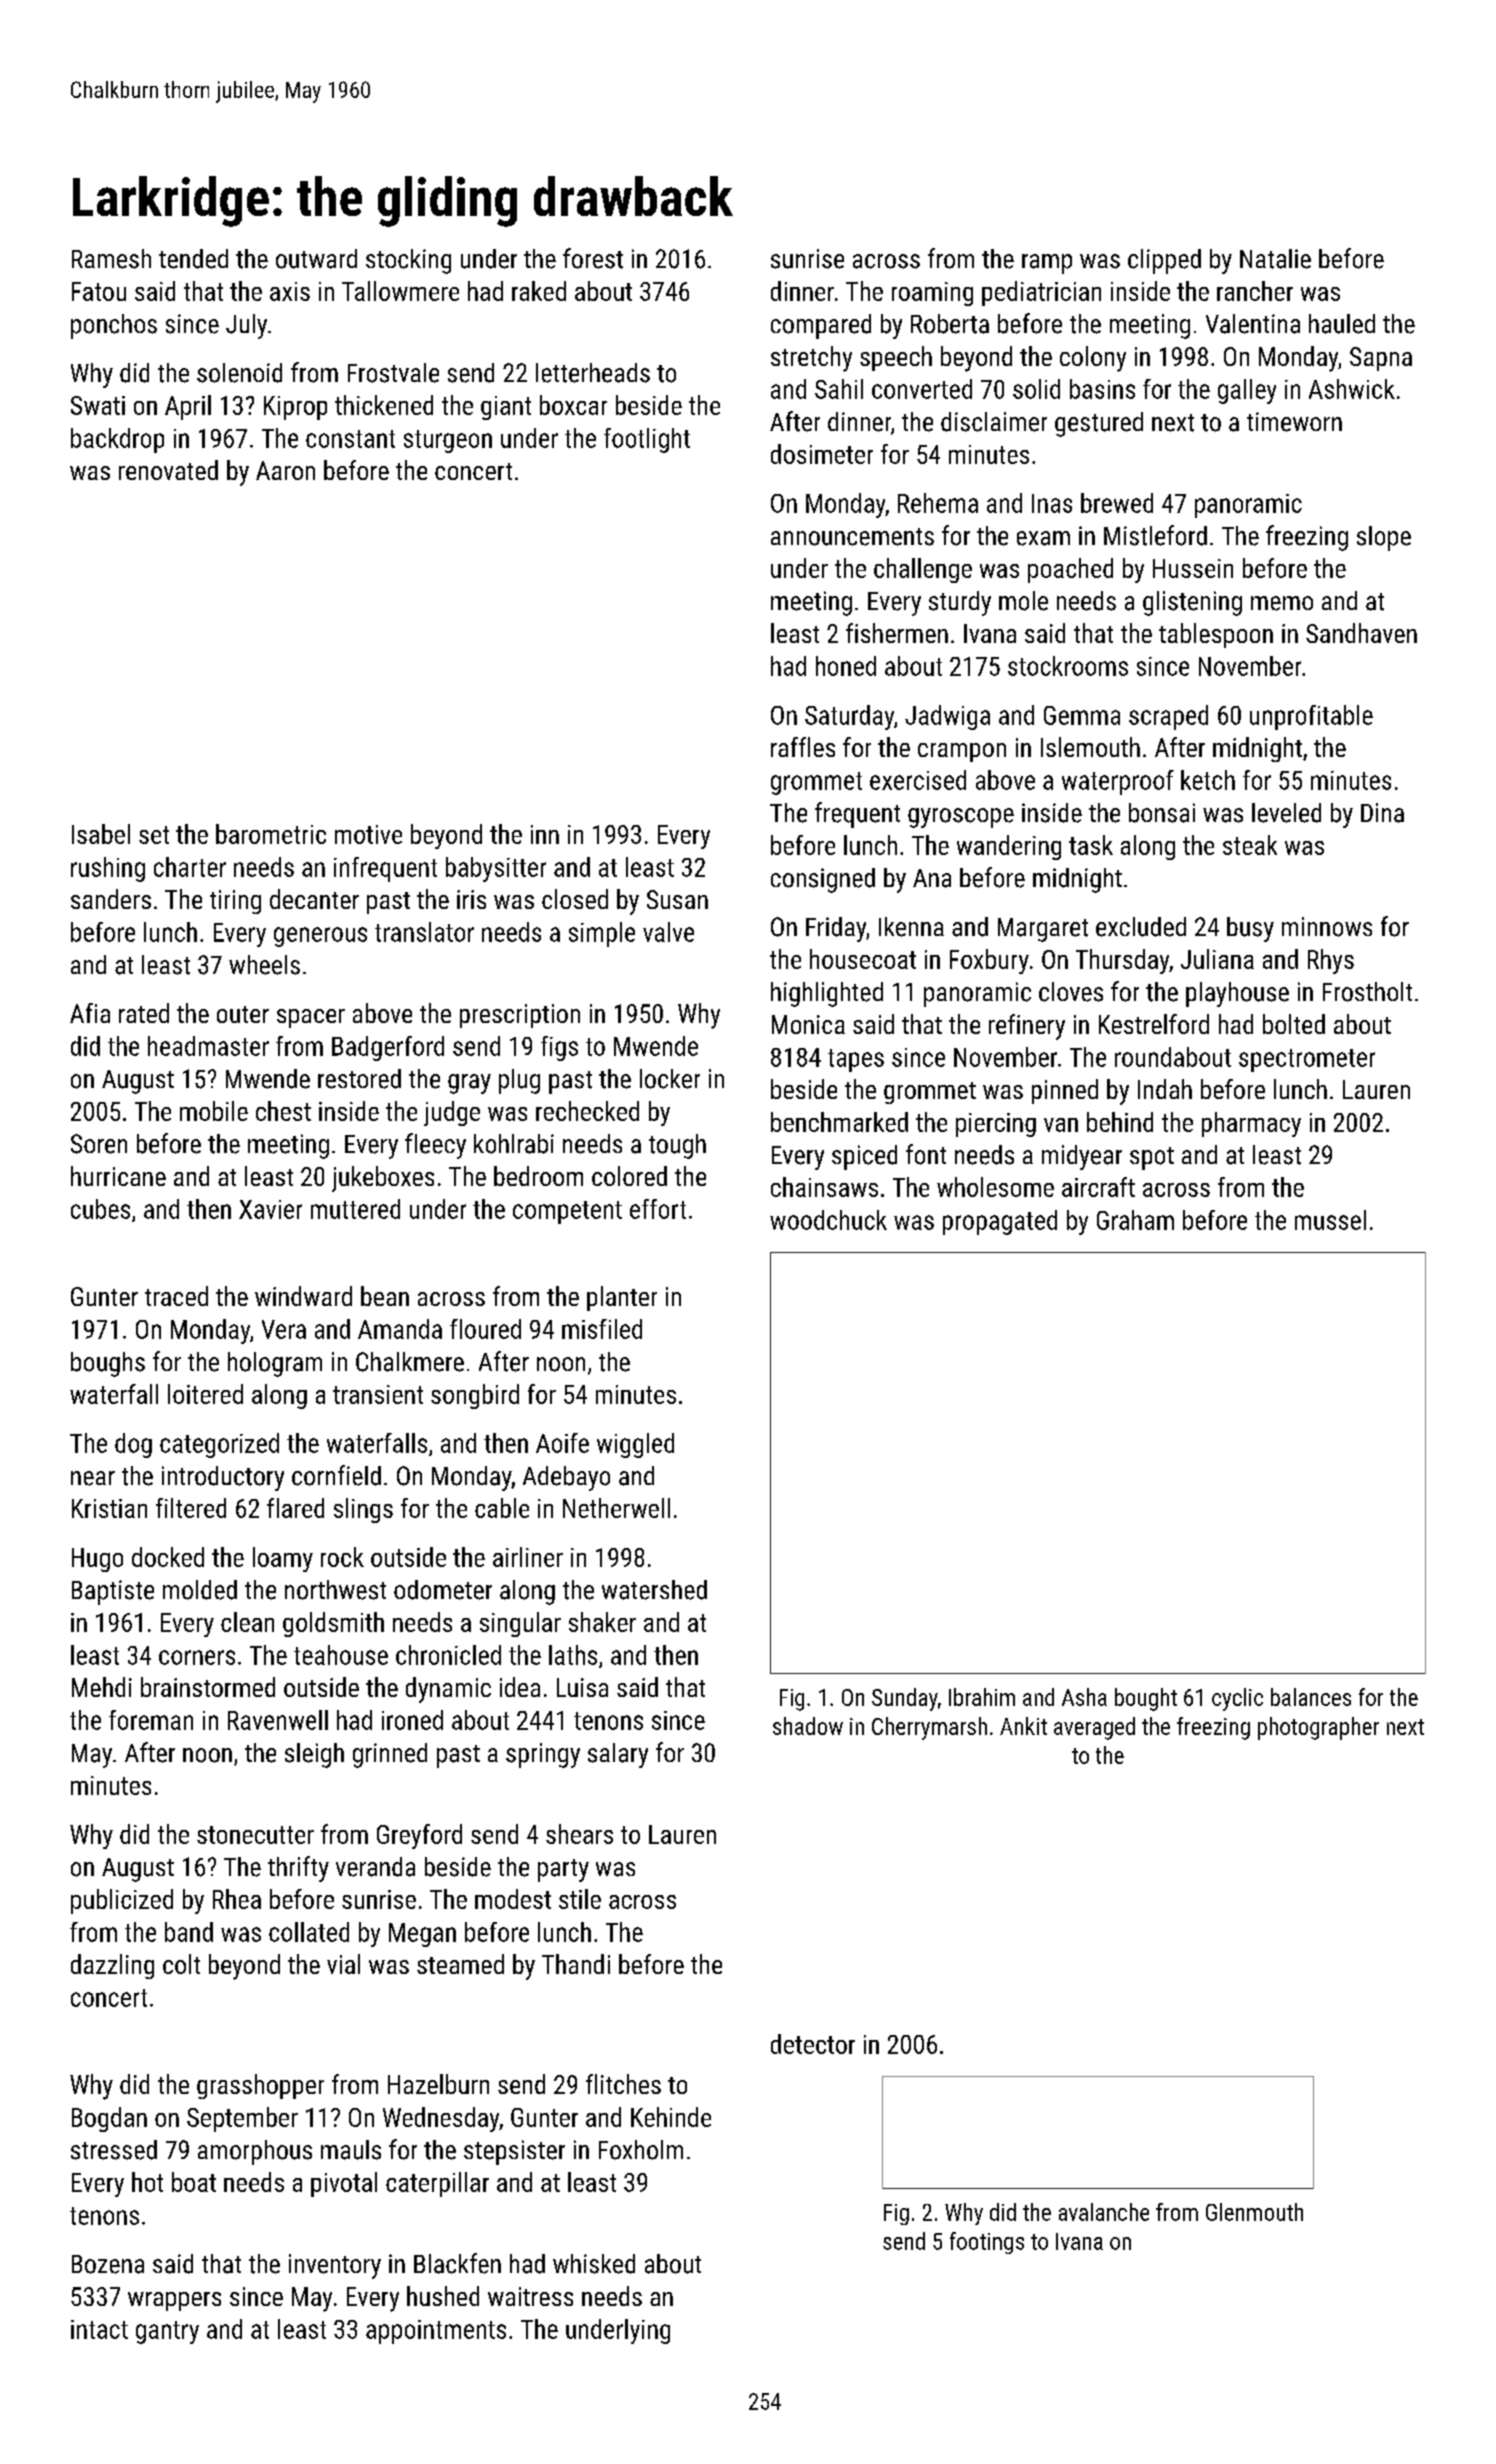 Image resolution: width=1496 pixels, height=2464 pixels. Describe the element at coordinates (576, 1964) in the document. I see `Thandi` at that location.
